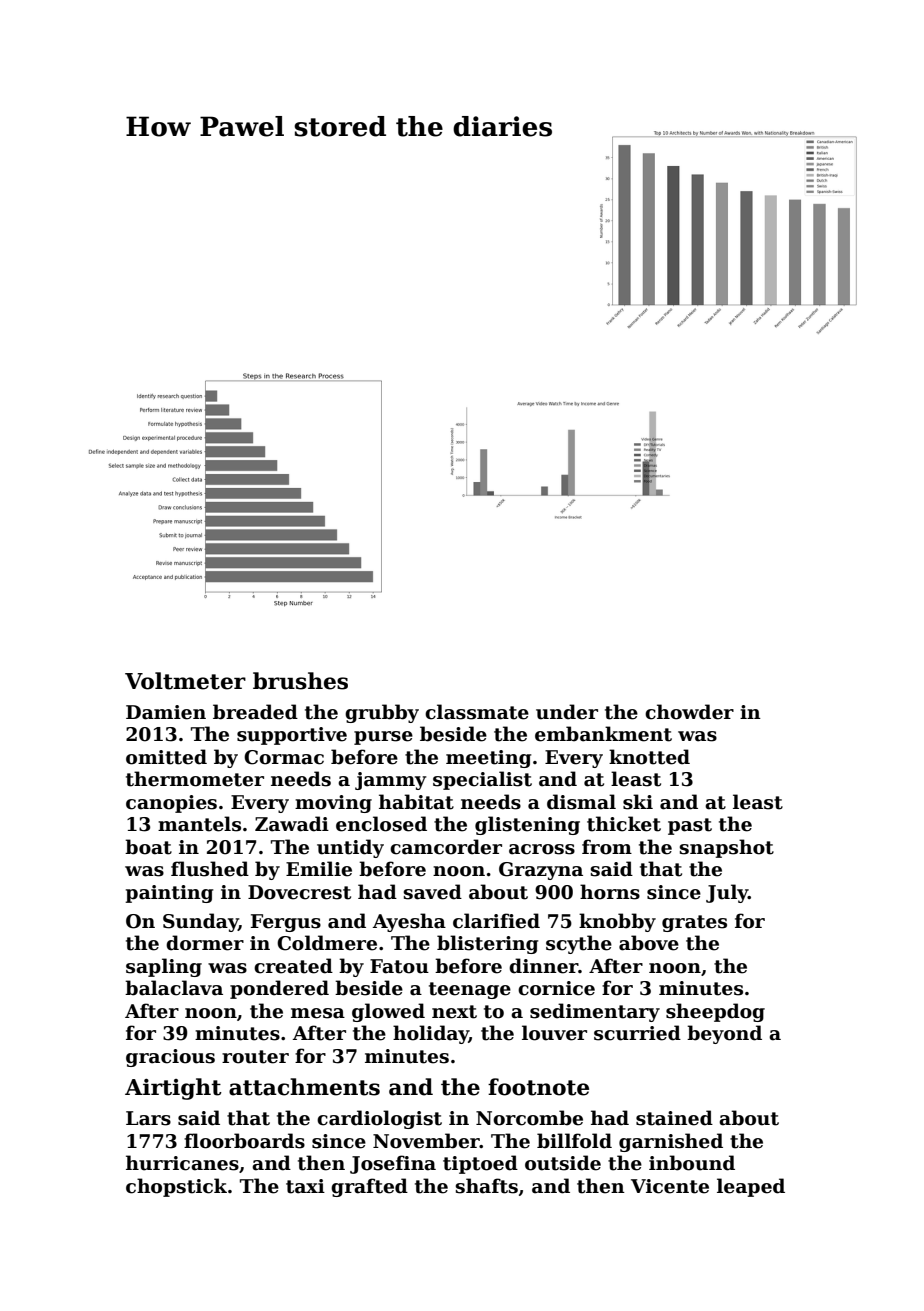 The image size is (924, 1311). Describe the element at coordinates (486, 1186) in the page. I see `shafts` at that location.
